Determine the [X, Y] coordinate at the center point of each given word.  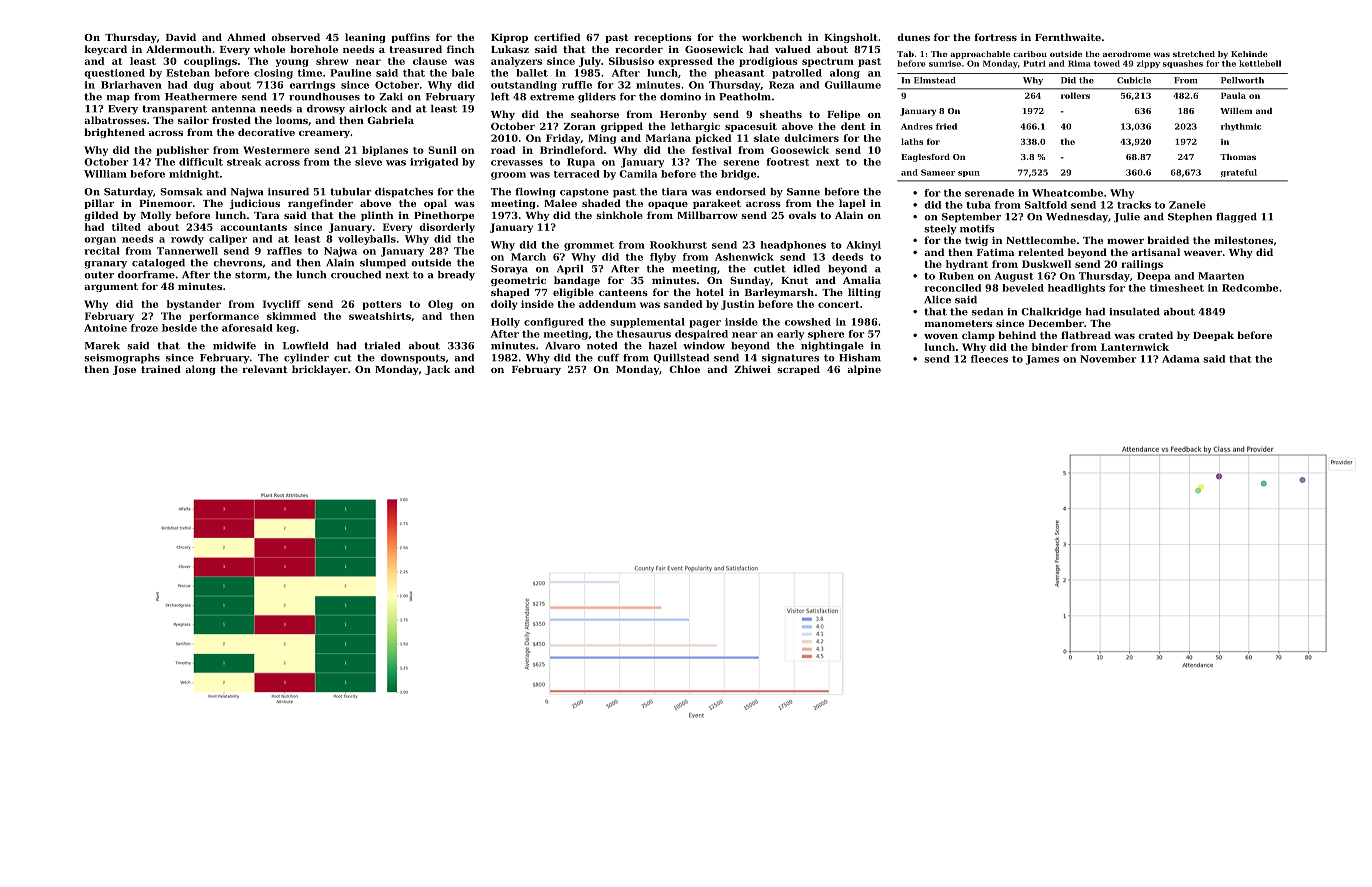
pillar [99, 204]
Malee [560, 203]
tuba [978, 205]
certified [557, 37]
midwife [234, 346]
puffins [410, 38]
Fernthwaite [1068, 37]
